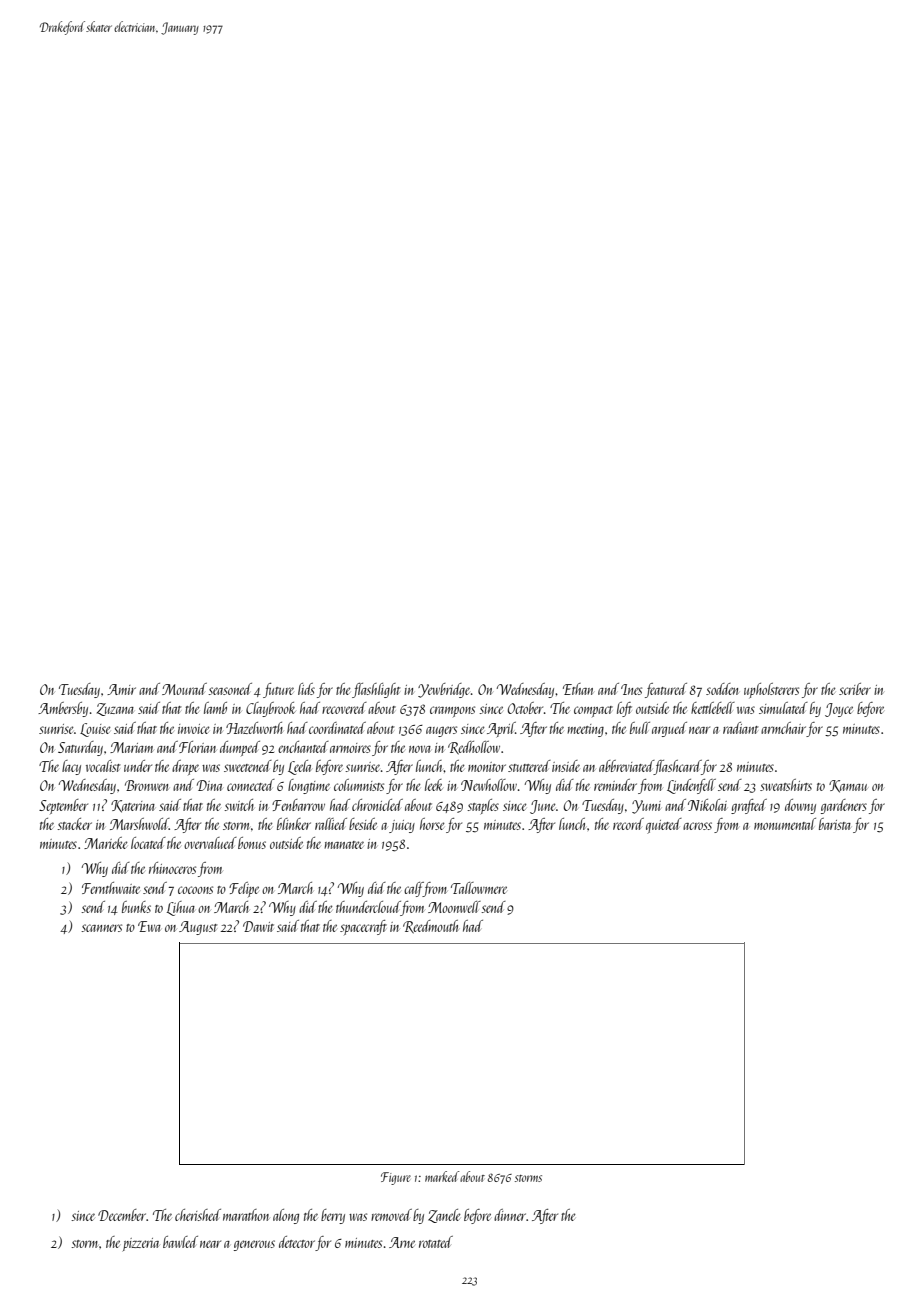  I want to click on enchanted, so click(303, 747).
